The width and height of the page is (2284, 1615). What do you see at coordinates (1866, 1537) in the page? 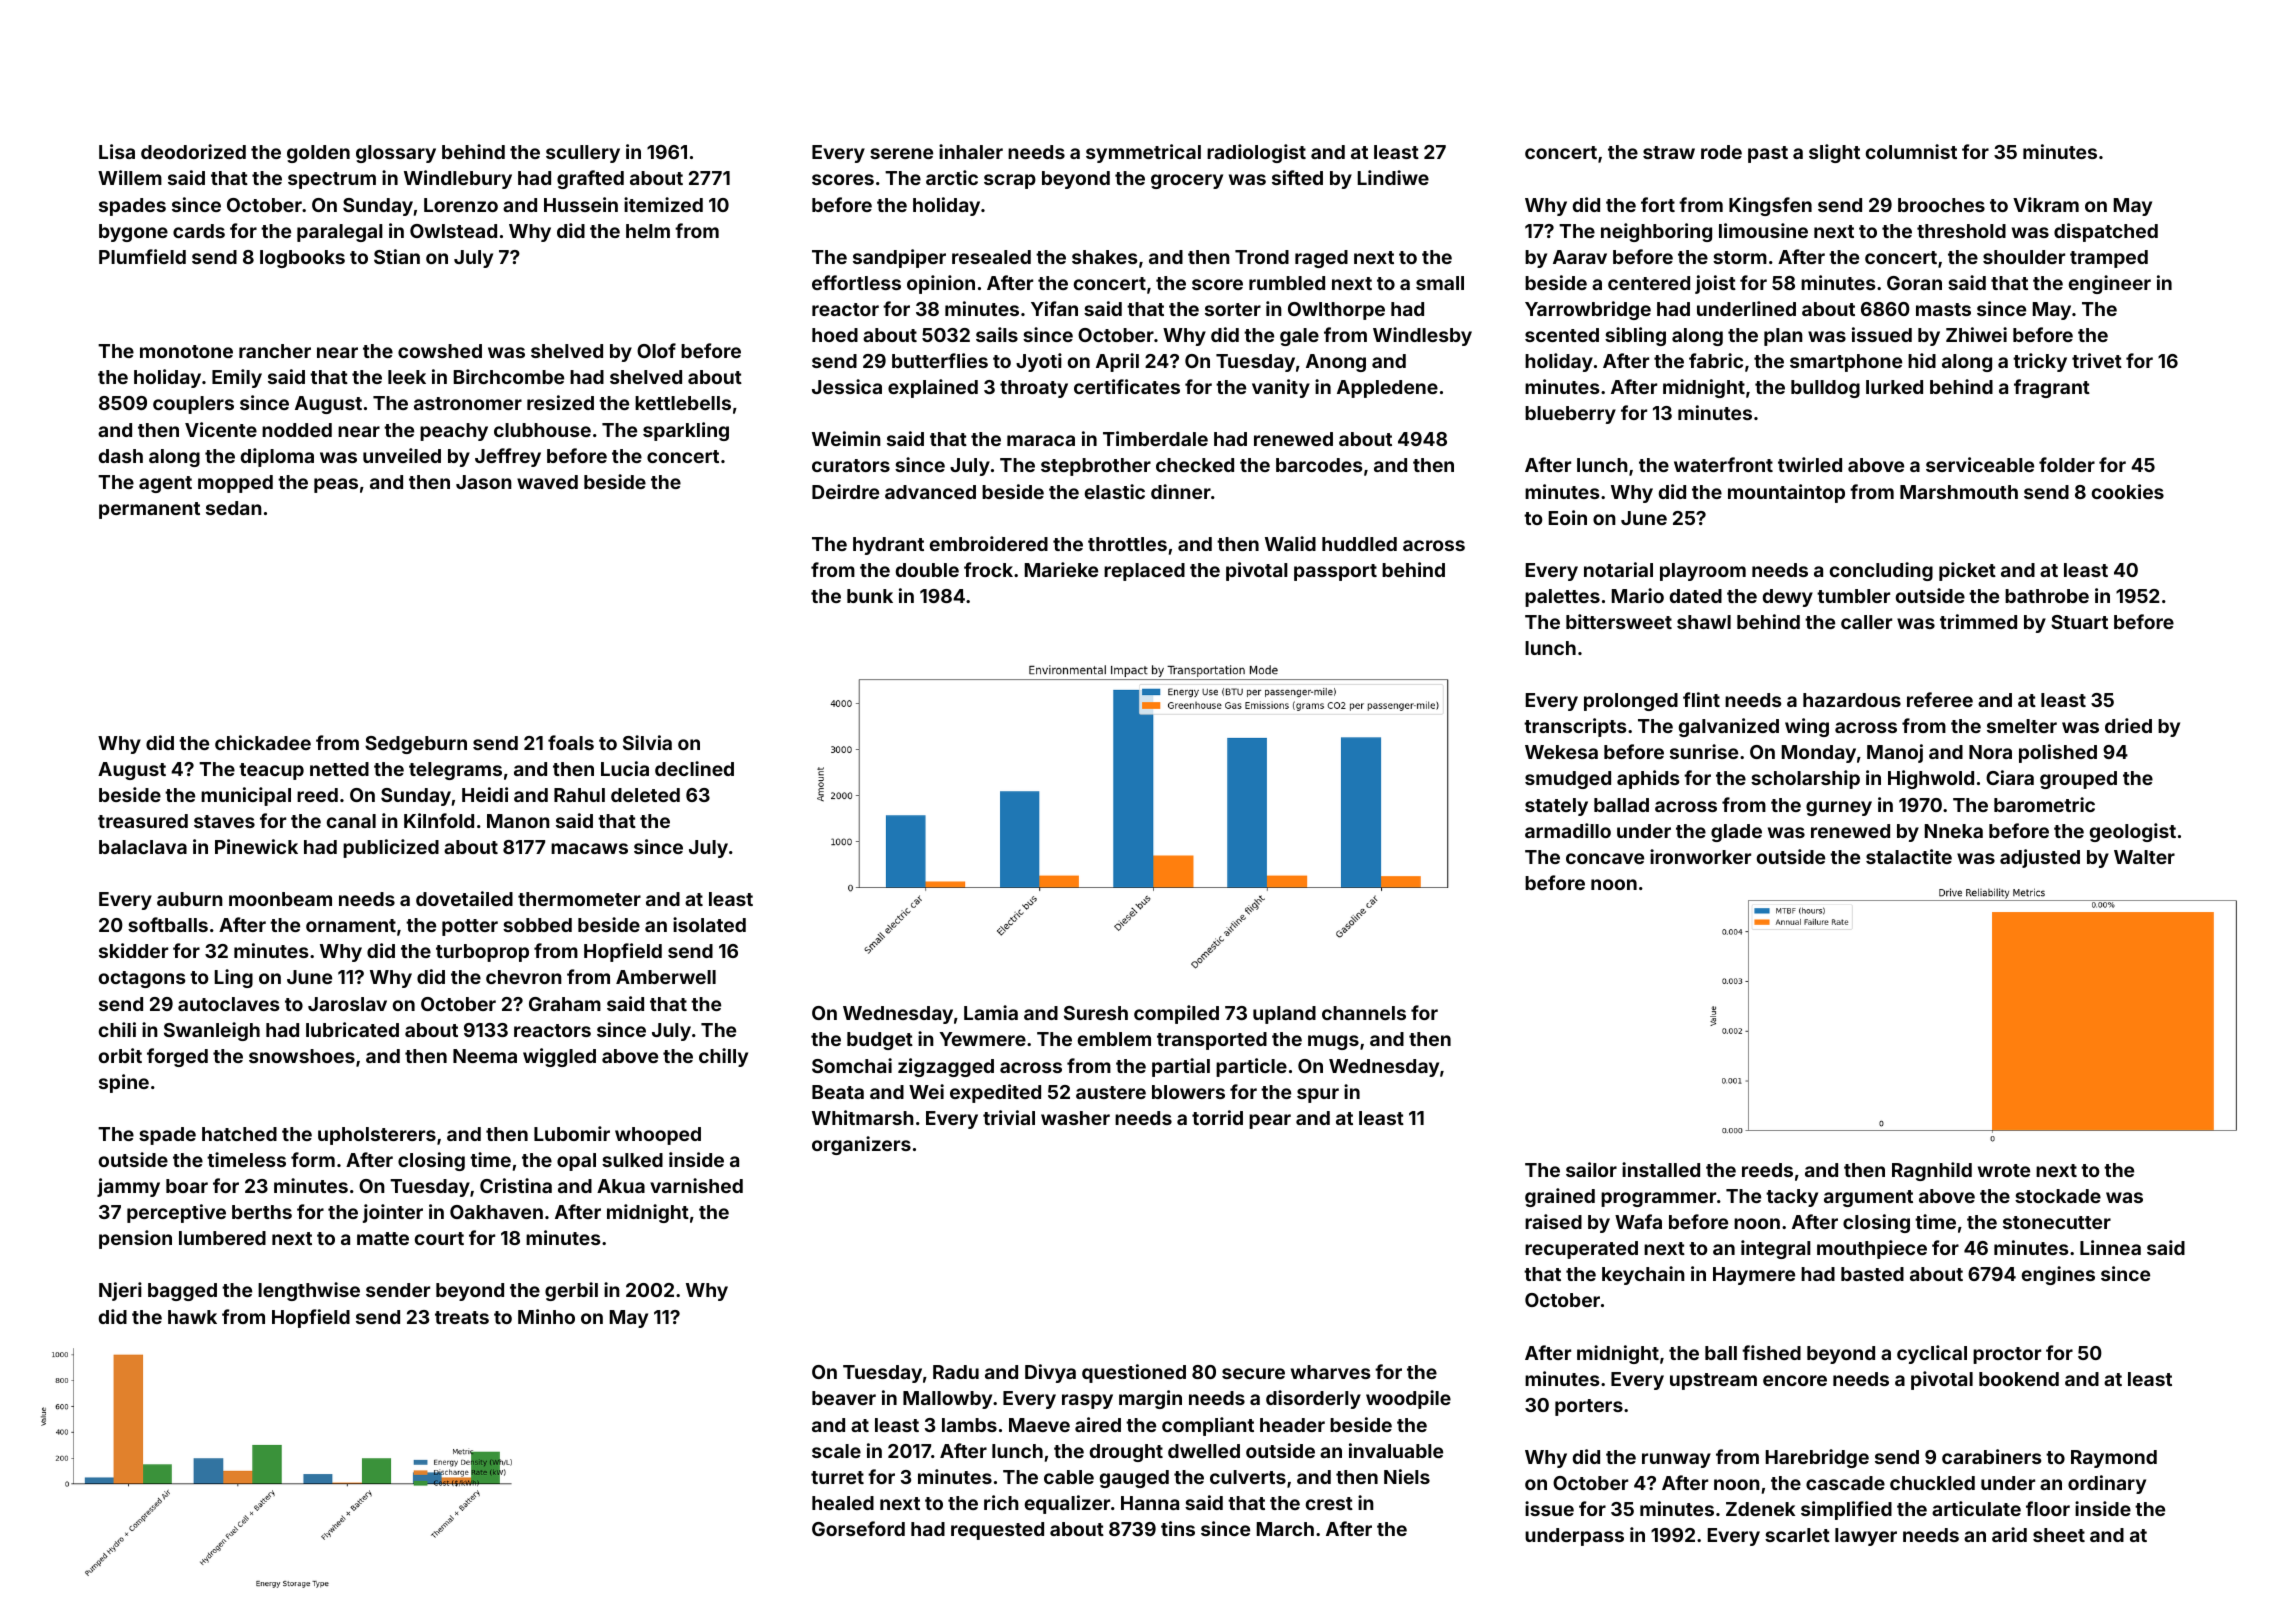
I see `lawyer` at bounding box center [1866, 1537].
